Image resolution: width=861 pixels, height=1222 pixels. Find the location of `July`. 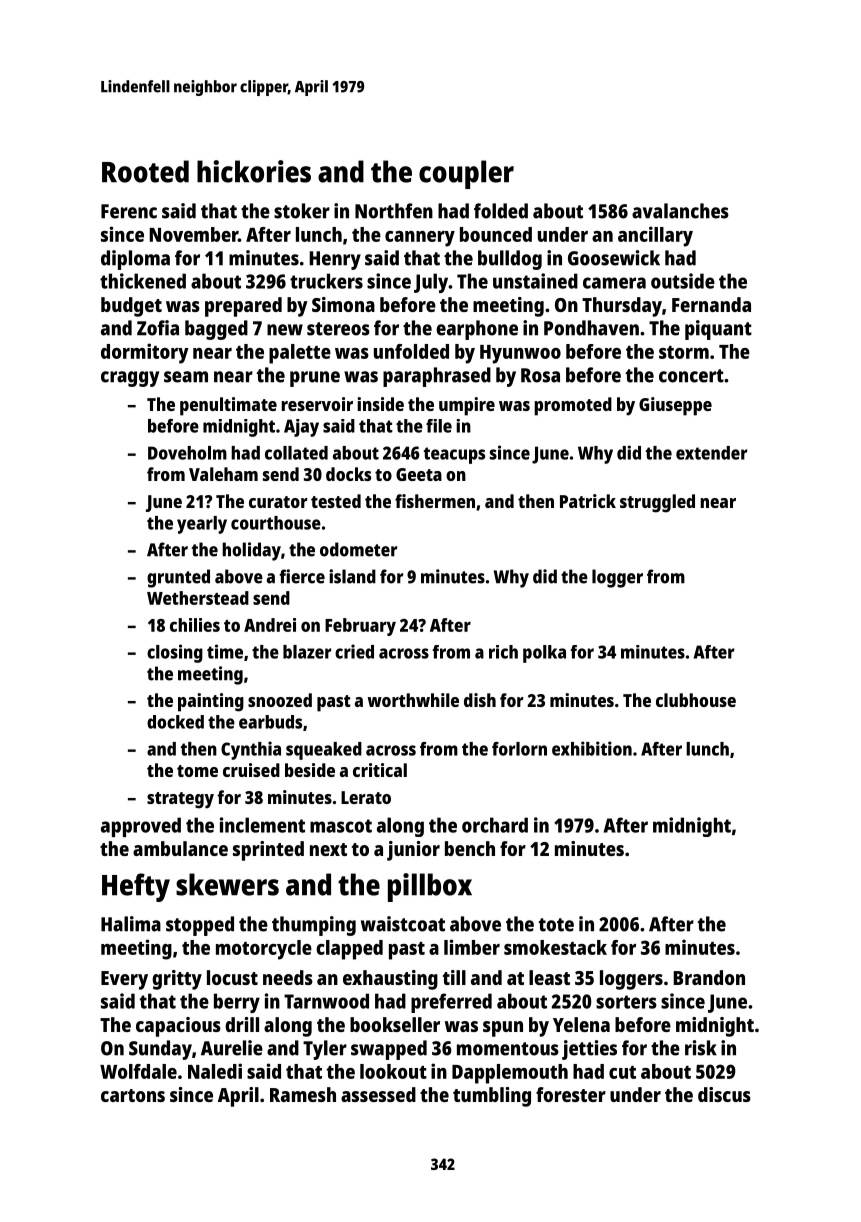

July is located at coordinates (431, 283).
